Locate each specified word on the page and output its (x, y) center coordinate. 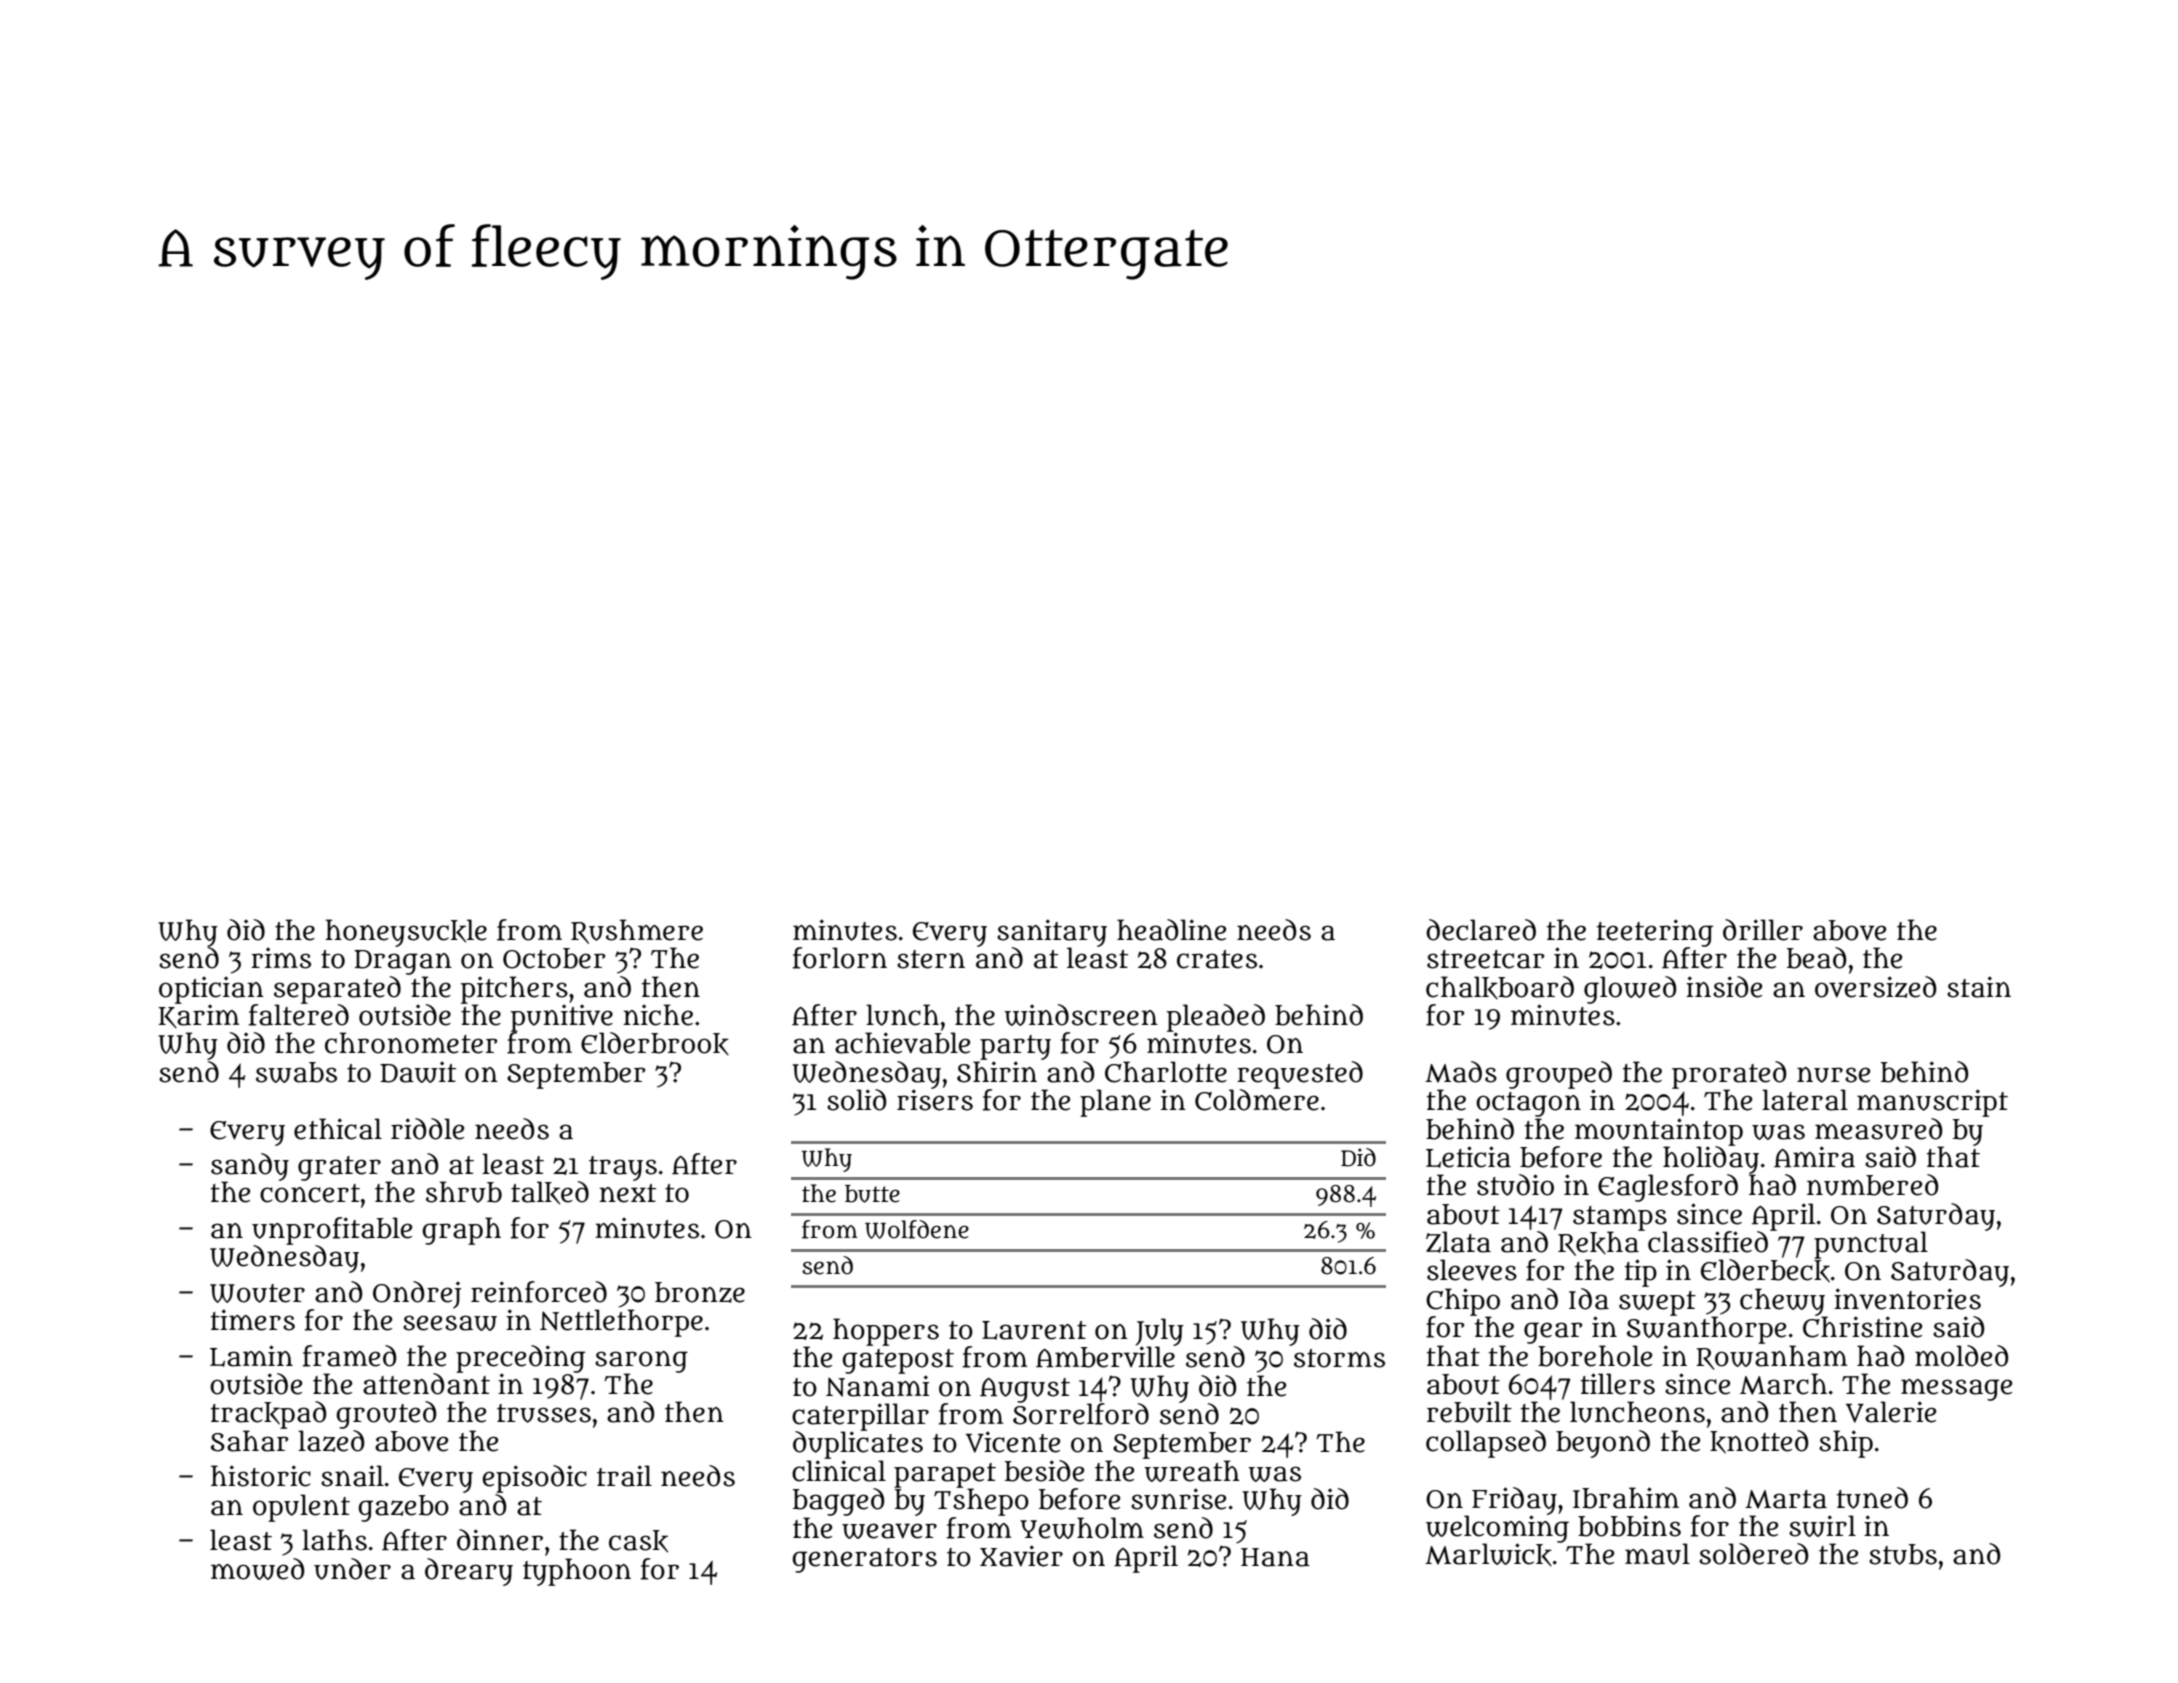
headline (1171, 930)
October (554, 958)
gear (1553, 1333)
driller (1763, 930)
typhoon (577, 1572)
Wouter (257, 1293)
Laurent (1034, 1330)
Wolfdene (917, 1229)
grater (339, 1168)
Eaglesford (1668, 1188)
